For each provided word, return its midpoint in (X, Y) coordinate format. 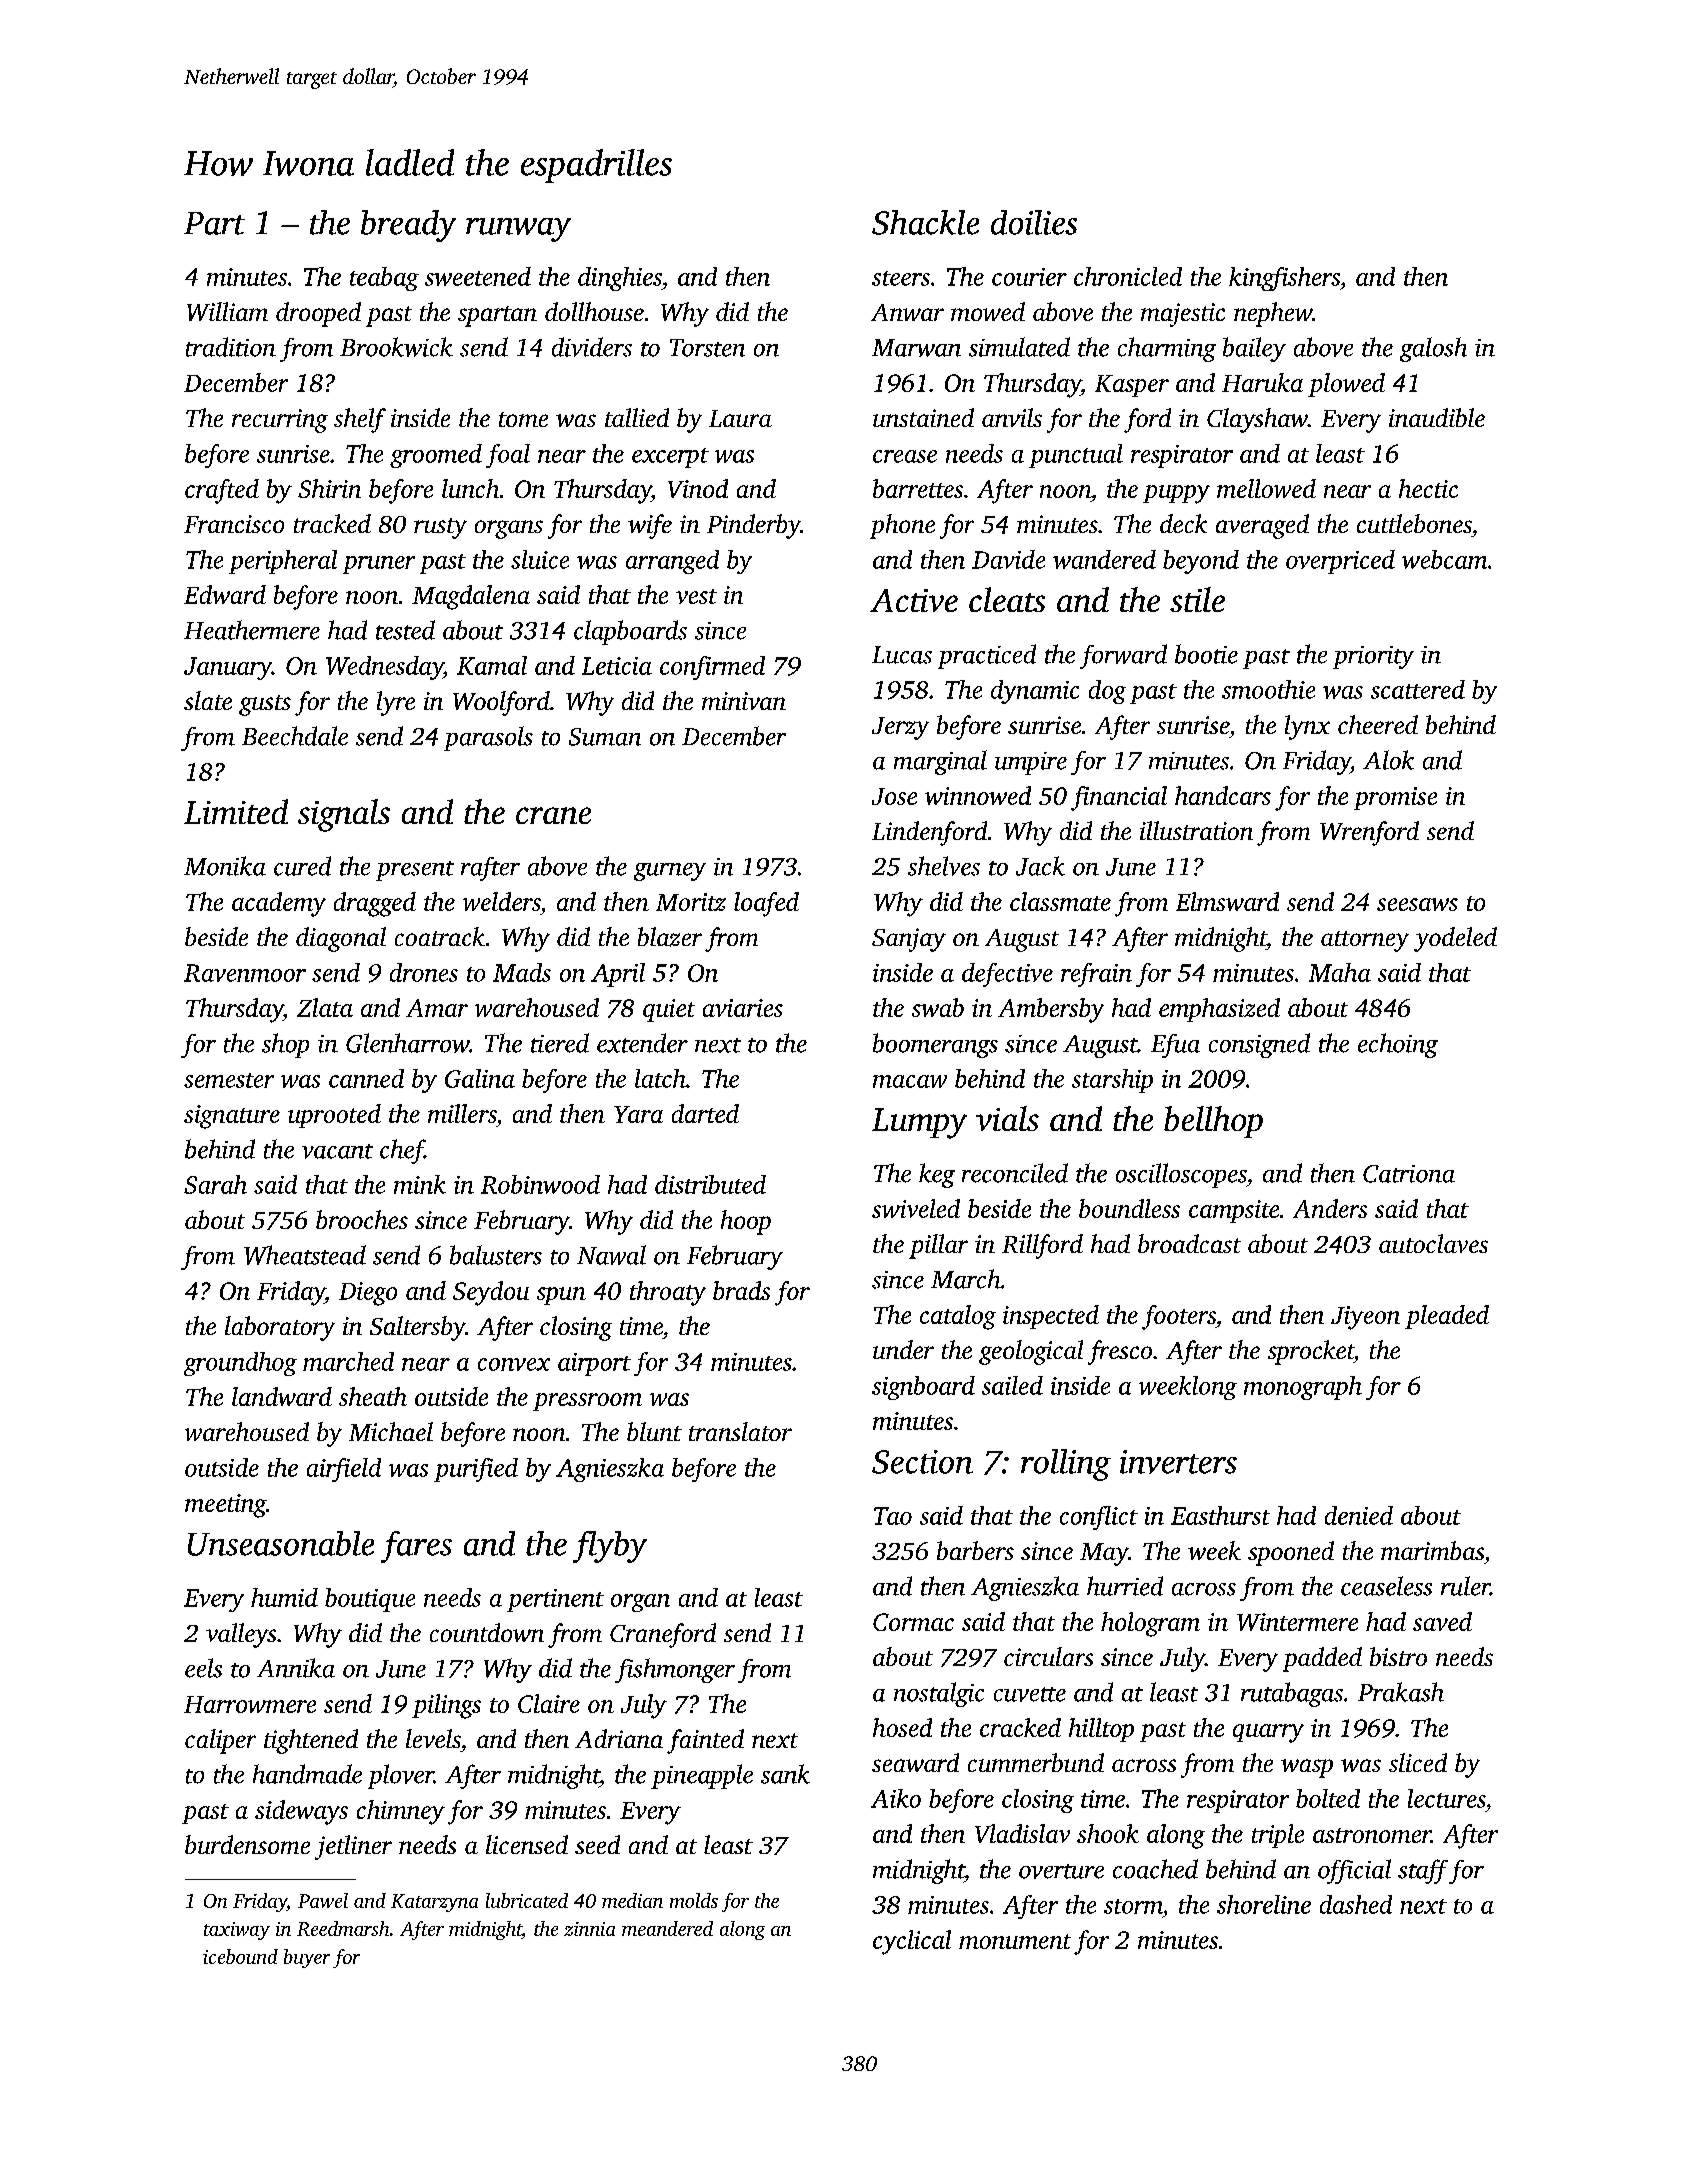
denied (1359, 1515)
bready (408, 226)
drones (424, 972)
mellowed (1266, 488)
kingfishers (1284, 279)
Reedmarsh (343, 1928)
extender (642, 1043)
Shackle (925, 222)
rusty (440, 528)
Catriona (1409, 1174)
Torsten (707, 348)
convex (514, 1364)
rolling (1066, 1465)
